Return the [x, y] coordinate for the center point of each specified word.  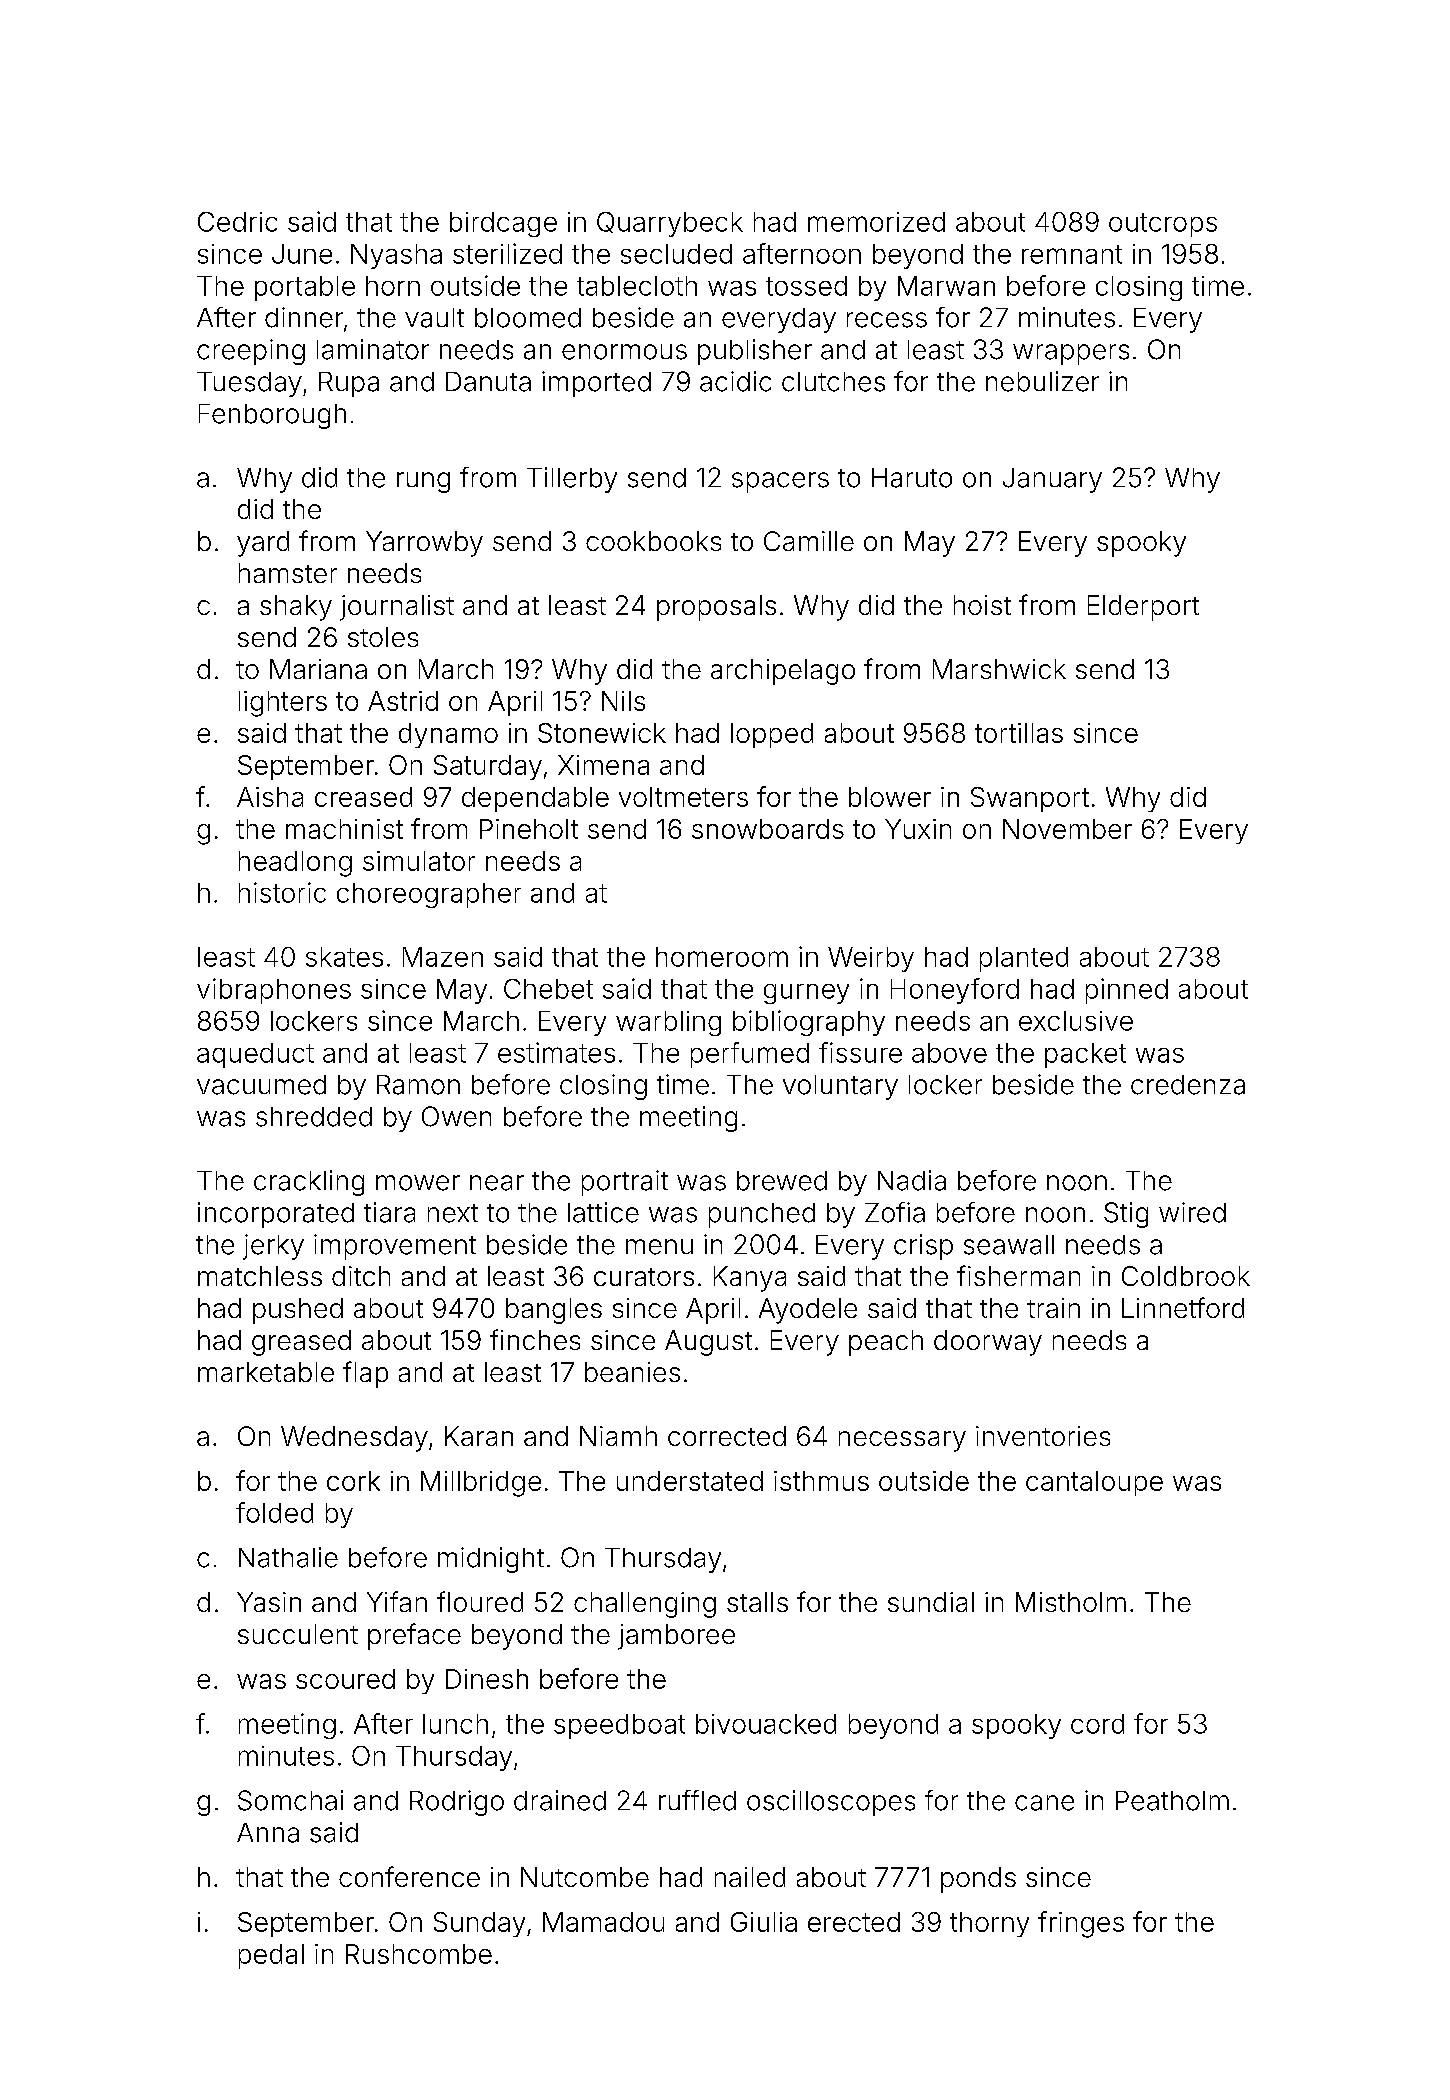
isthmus [821, 1481]
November [1067, 829]
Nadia [912, 1180]
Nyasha [396, 256]
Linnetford [1183, 1307]
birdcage [503, 224]
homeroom [722, 957]
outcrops [1163, 225]
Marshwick [999, 669]
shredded [314, 1117]
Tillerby [572, 480]
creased [363, 797]
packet [1085, 1055]
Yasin [269, 1602]
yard [263, 544]
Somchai [290, 1800]
